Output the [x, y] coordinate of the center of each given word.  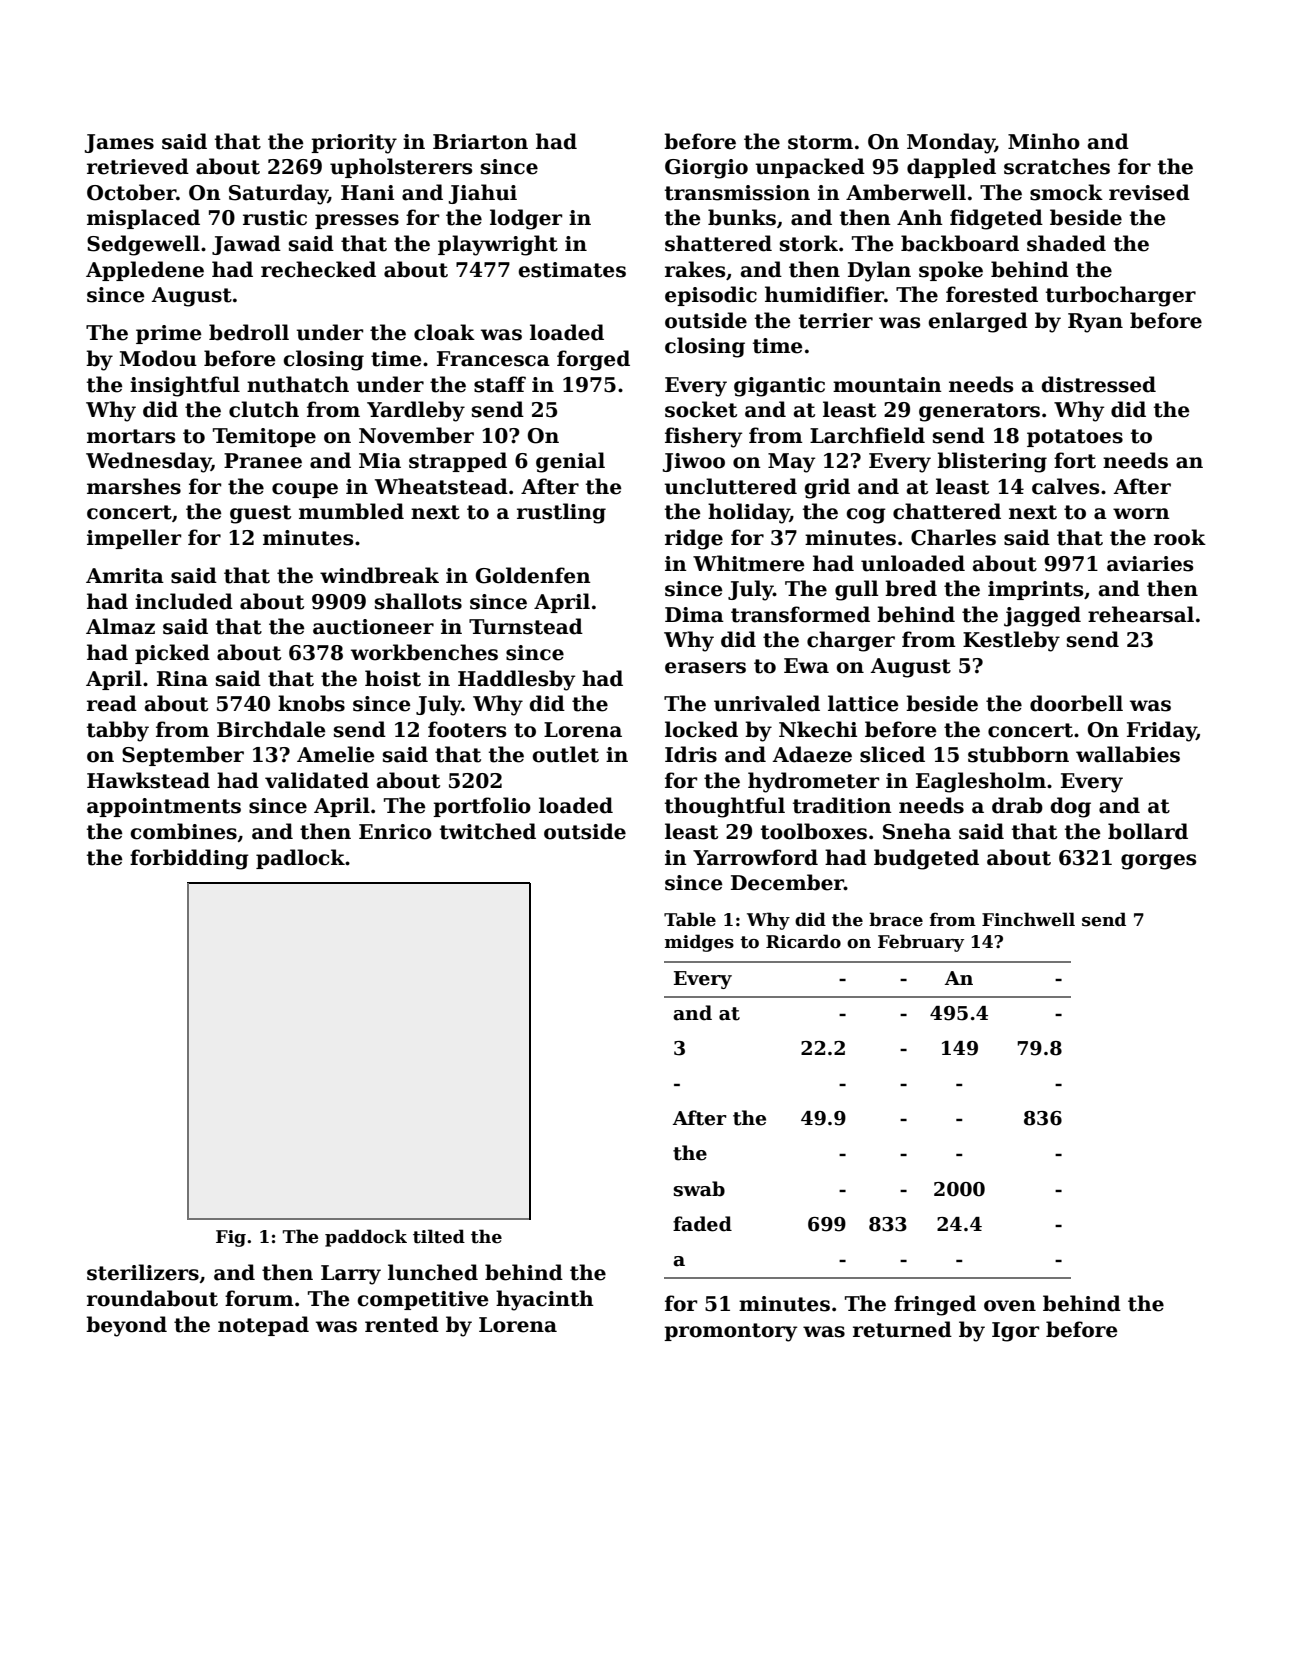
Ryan [1095, 323]
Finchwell [1028, 919]
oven [1010, 1306]
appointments [164, 807]
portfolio [482, 807]
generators [979, 412]
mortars [131, 436]
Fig [231, 1238]
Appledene [145, 271]
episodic [711, 296]
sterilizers [143, 1272]
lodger [526, 219]
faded [702, 1224]
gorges [1158, 862]
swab [699, 1189]
